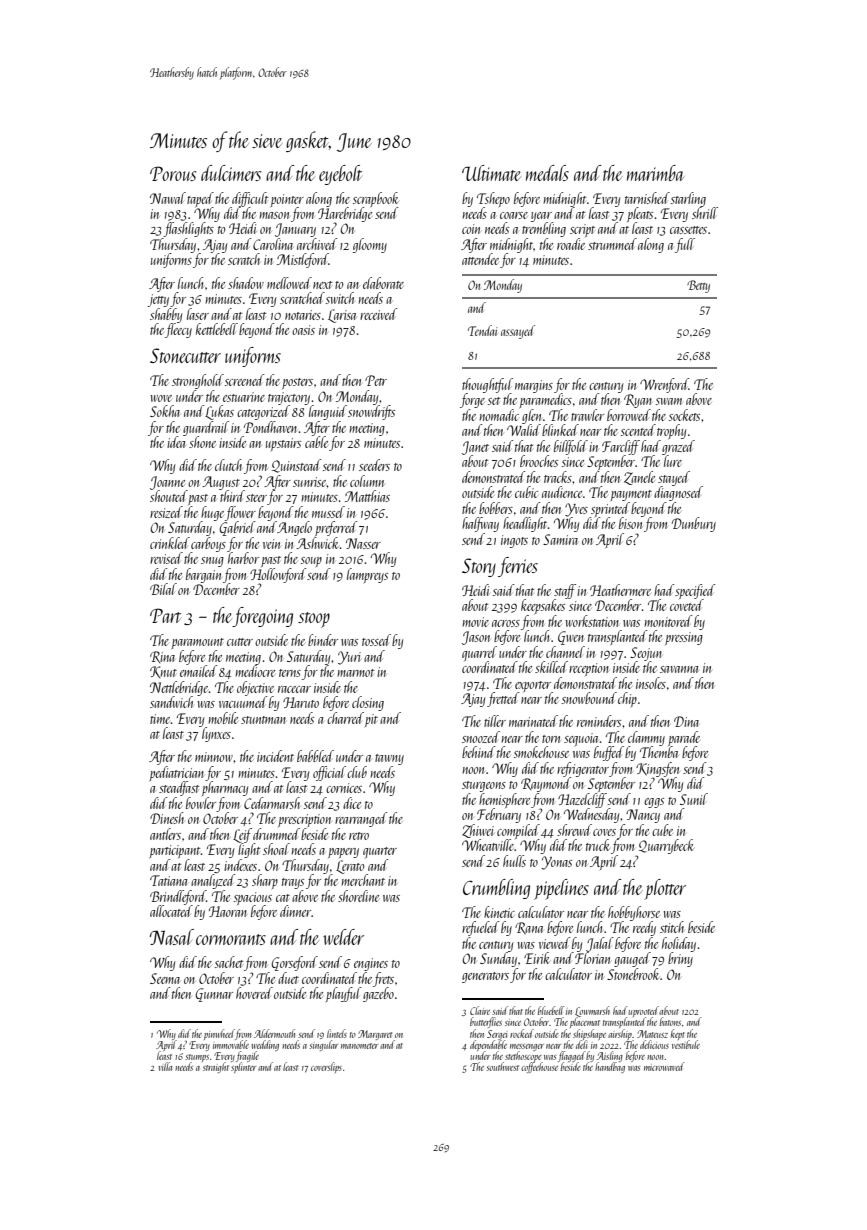 This screenshot has height=1230, width=867. What do you see at coordinates (297, 383) in the screenshot?
I see `posters` at bounding box center [297, 383].
